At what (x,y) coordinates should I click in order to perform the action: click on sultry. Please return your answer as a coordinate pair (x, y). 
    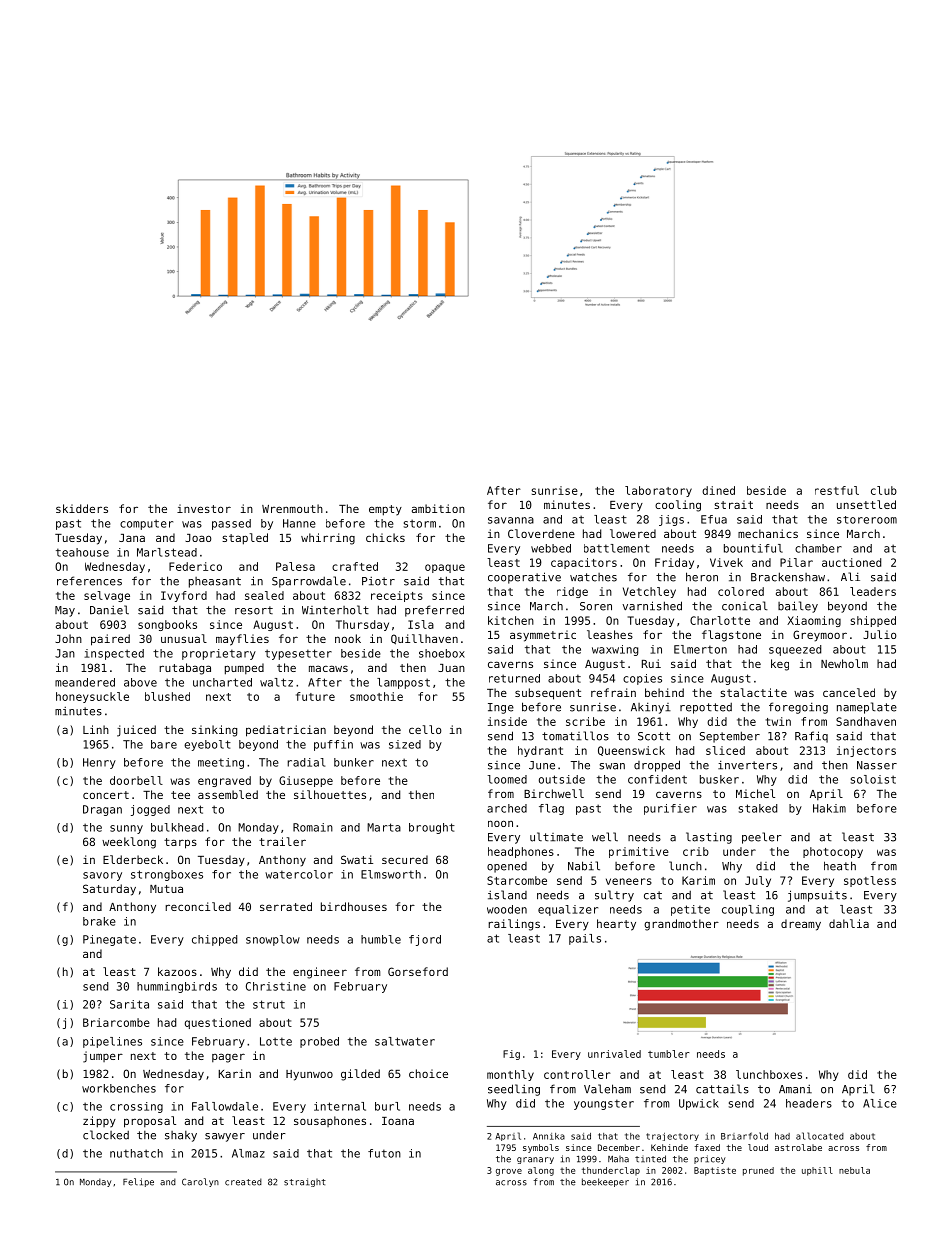
    Looking at the image, I should click on (614, 896).
